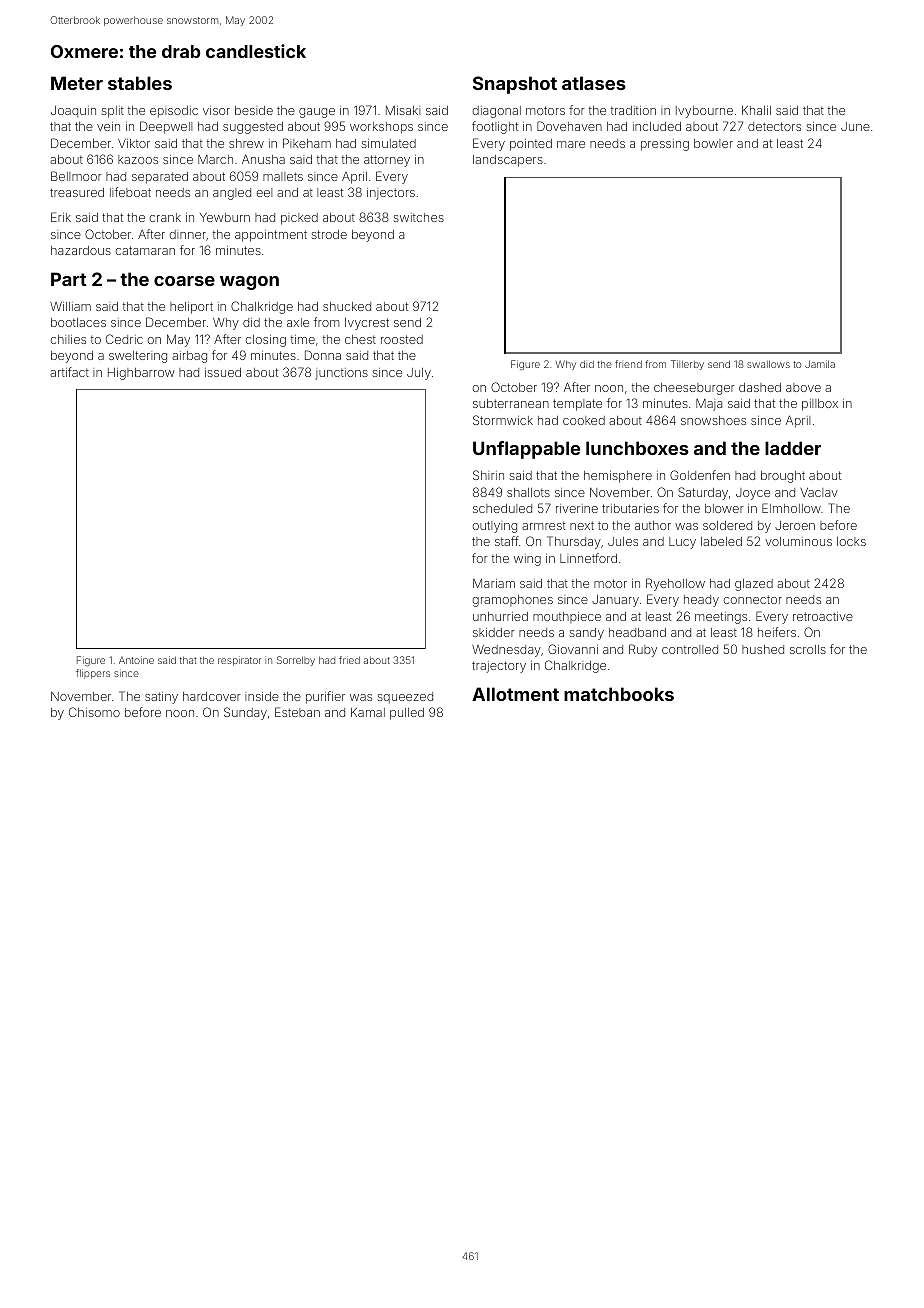 The image size is (924, 1308). I want to click on diagonal, so click(497, 112).
